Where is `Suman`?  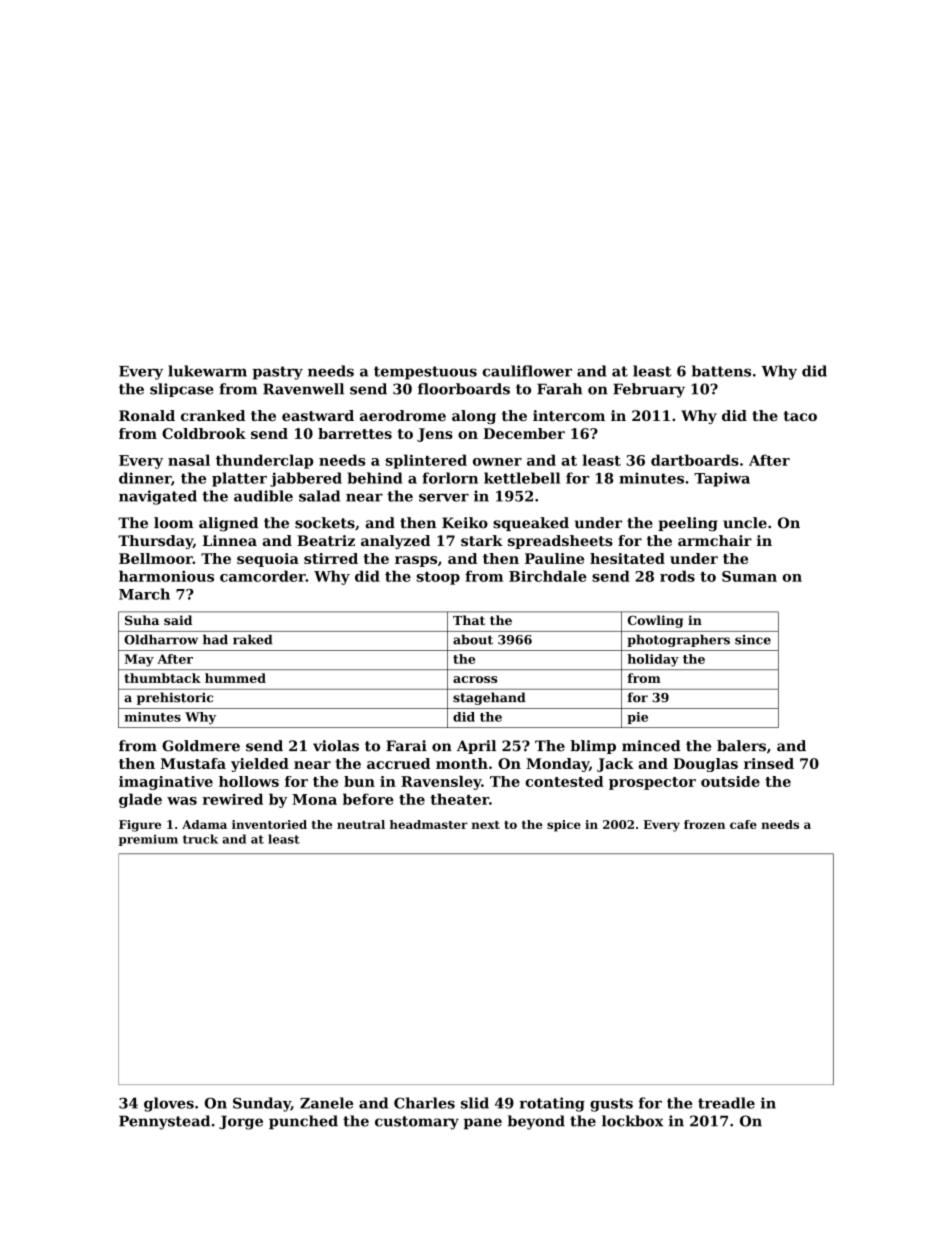
Suman is located at coordinates (749, 576).
